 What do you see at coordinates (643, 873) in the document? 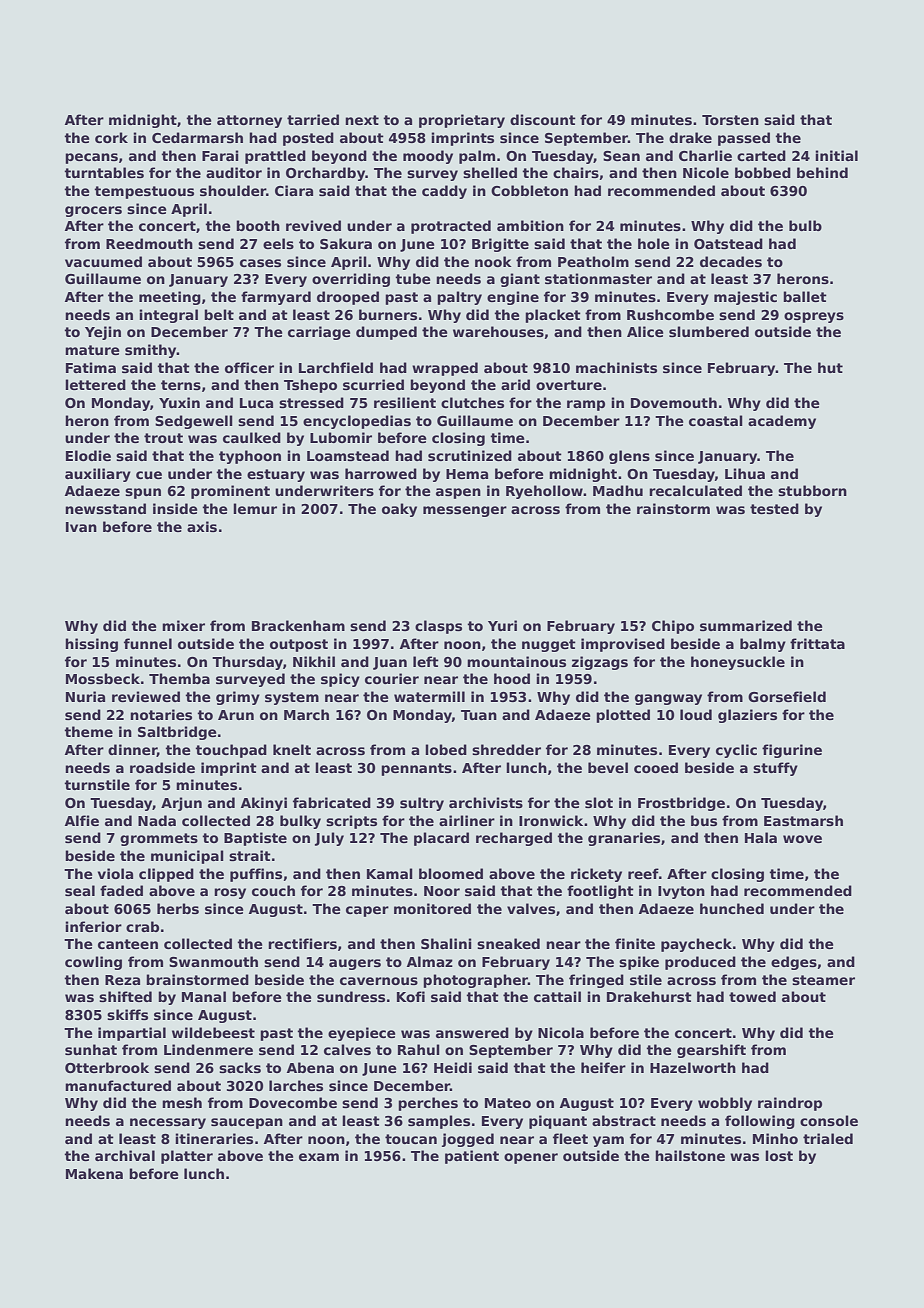
I see `reef` at bounding box center [643, 873].
